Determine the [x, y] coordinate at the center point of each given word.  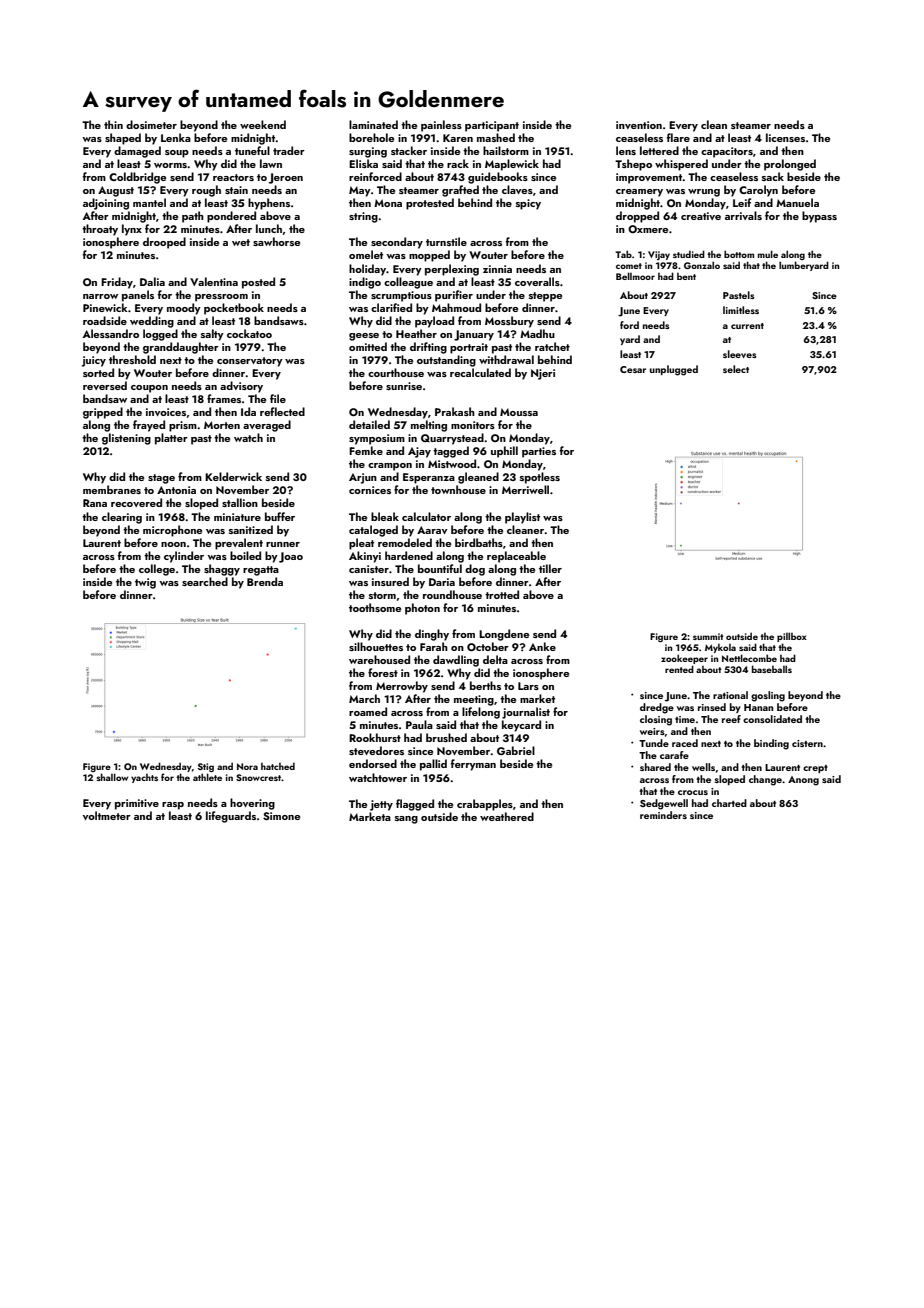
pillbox [792, 637]
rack [458, 163]
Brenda [265, 581]
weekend [263, 124]
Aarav [432, 530]
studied [689, 254]
